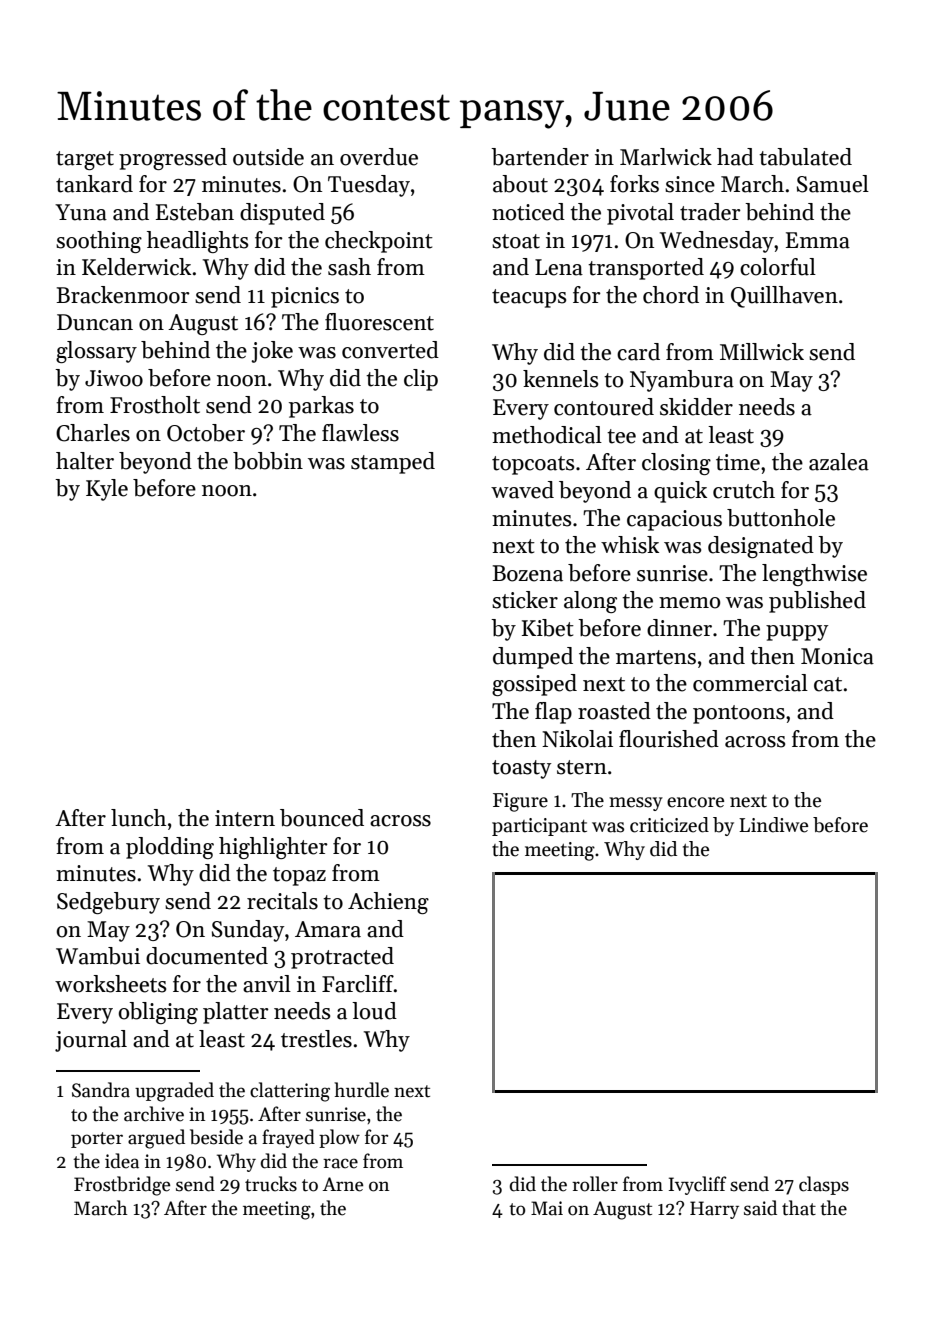  What do you see at coordinates (784, 297) in the page?
I see `Quillhaven` at bounding box center [784, 297].
